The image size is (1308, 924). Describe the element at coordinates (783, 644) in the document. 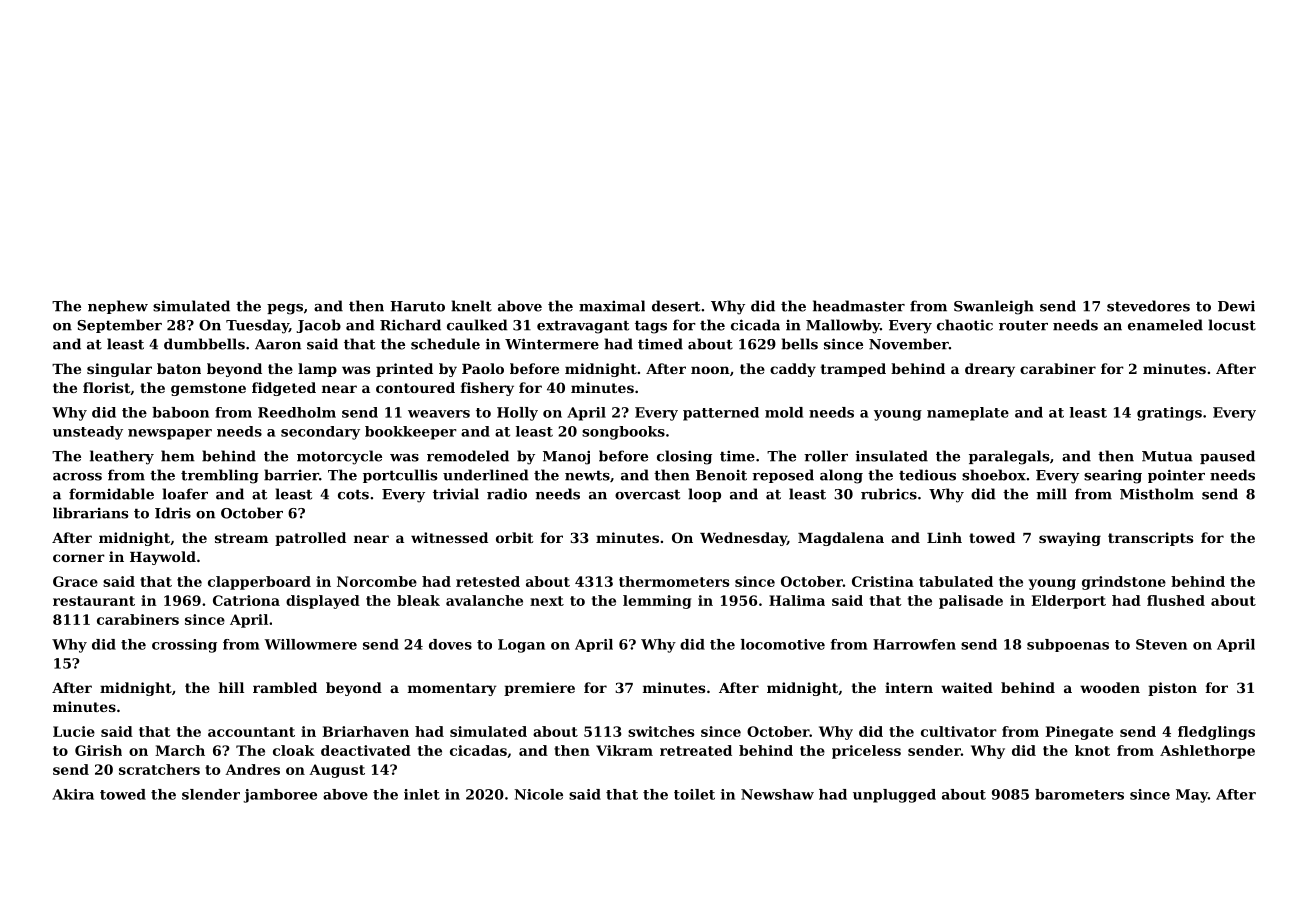

I see `locomotive` at that location.
